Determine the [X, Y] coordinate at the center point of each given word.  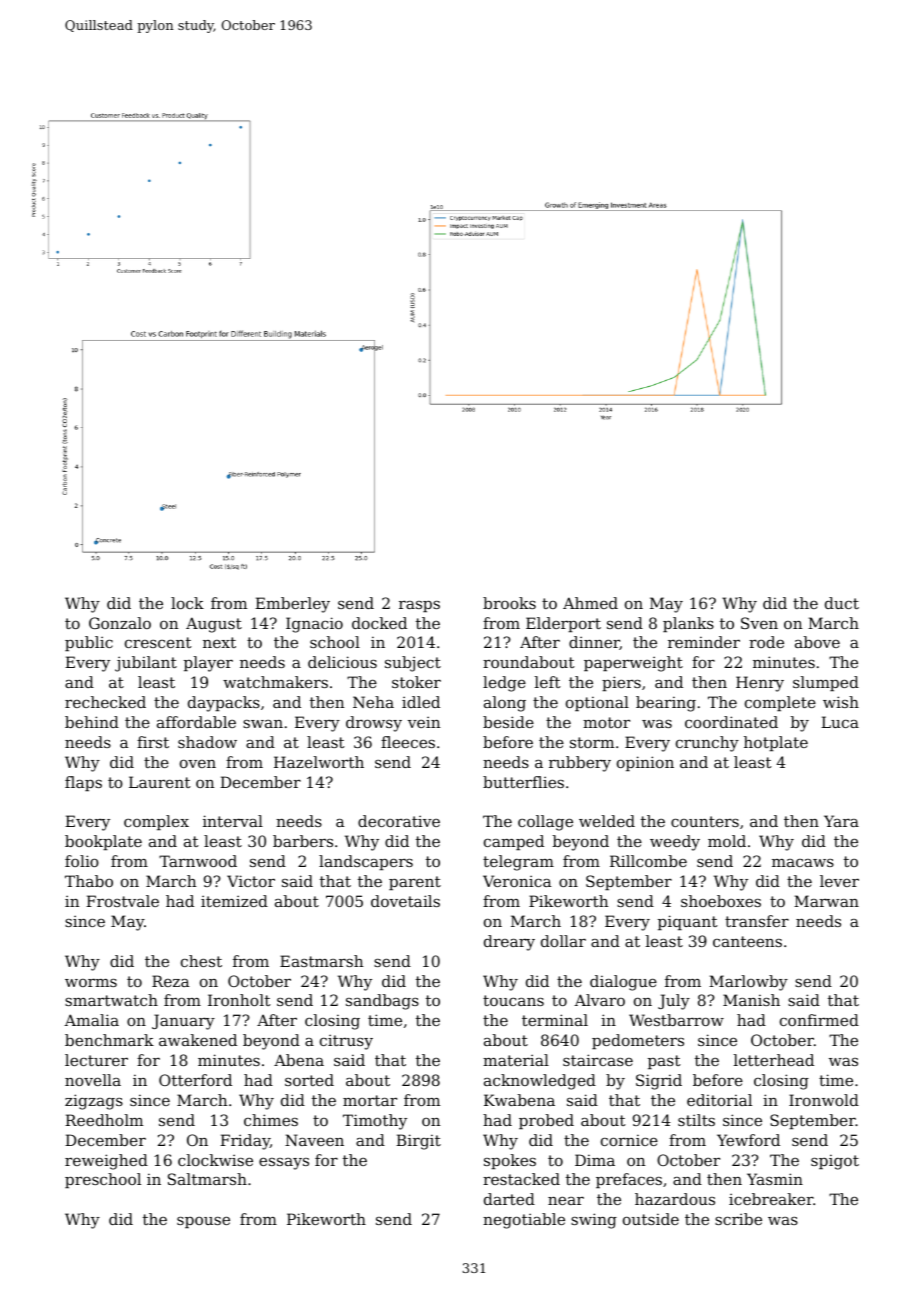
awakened [198, 1040]
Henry [760, 684]
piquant [688, 922]
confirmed [819, 1020]
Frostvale [122, 901]
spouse [203, 1222]
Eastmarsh [321, 961]
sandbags [382, 1002]
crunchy [707, 744]
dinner [594, 643]
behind [92, 722]
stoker [416, 682]
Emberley [292, 605]
